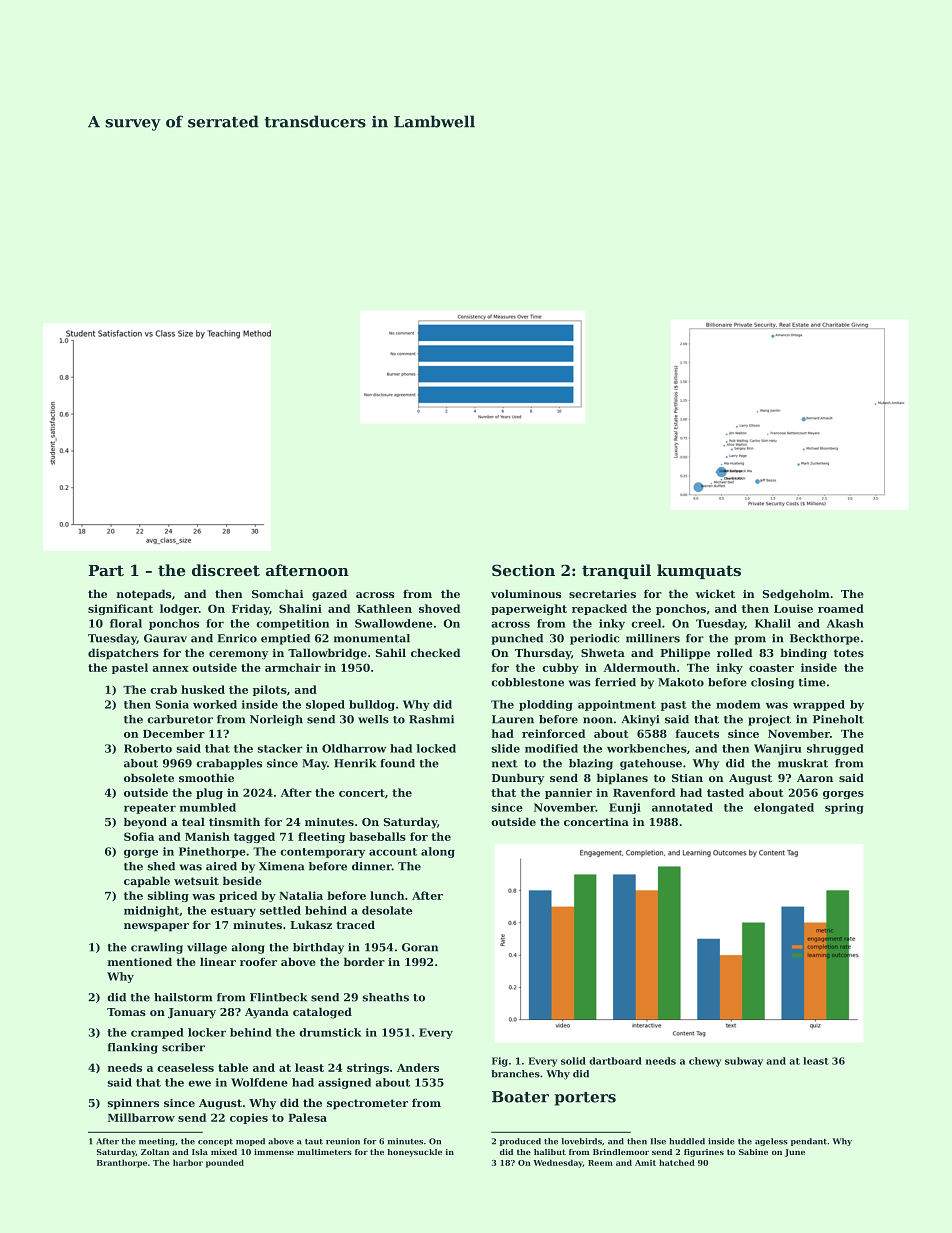 This screenshot has height=1233, width=952. Describe the element at coordinates (436, 748) in the screenshot. I see `locked` at that location.
